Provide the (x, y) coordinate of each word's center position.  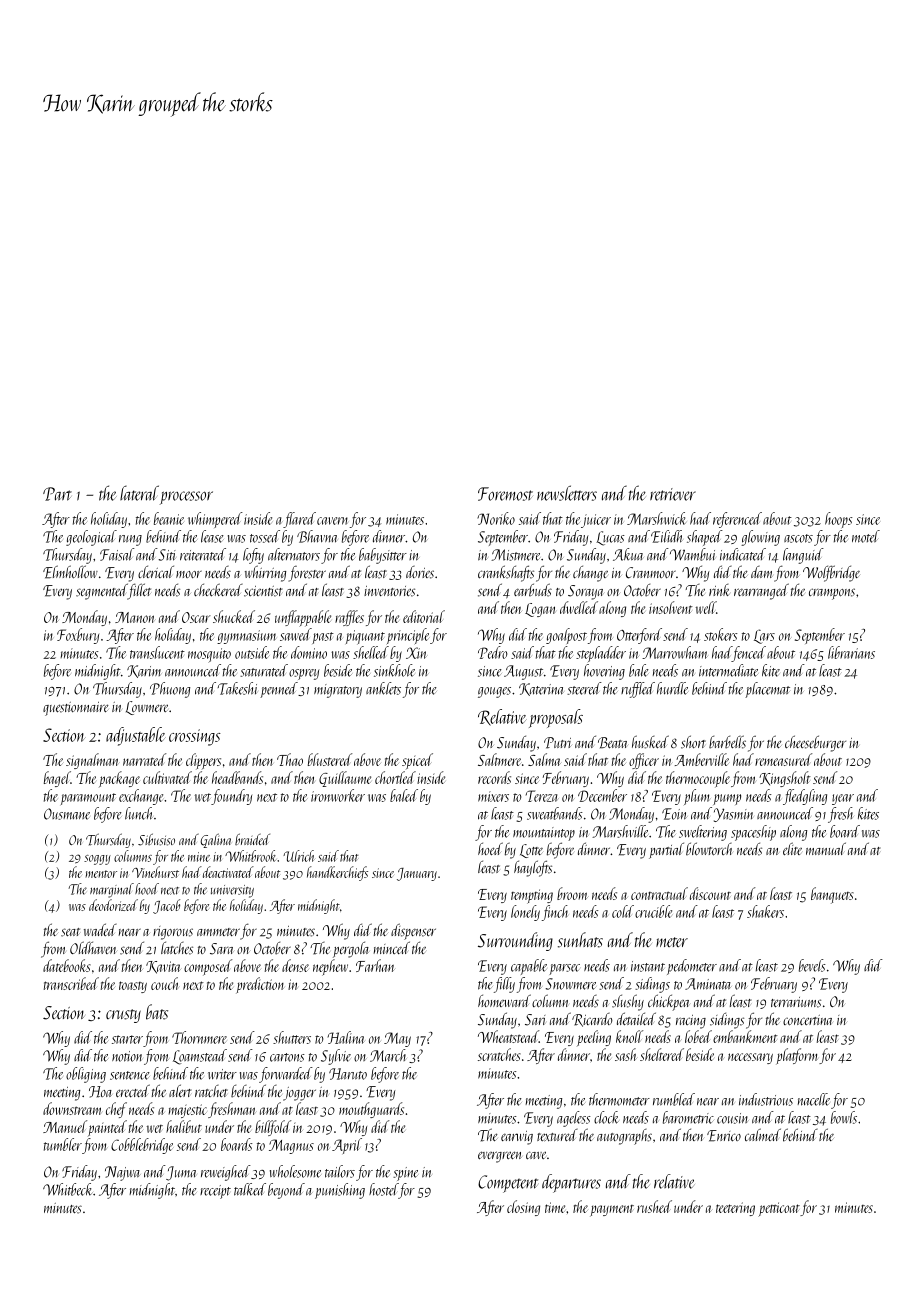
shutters (292, 1037)
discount (710, 893)
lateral (139, 493)
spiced (417, 761)
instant (648, 966)
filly (504, 985)
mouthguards (371, 1110)
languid (803, 556)
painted (107, 1128)
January (417, 874)
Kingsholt (785, 779)
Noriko (496, 518)
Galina (215, 840)
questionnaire (76, 709)
